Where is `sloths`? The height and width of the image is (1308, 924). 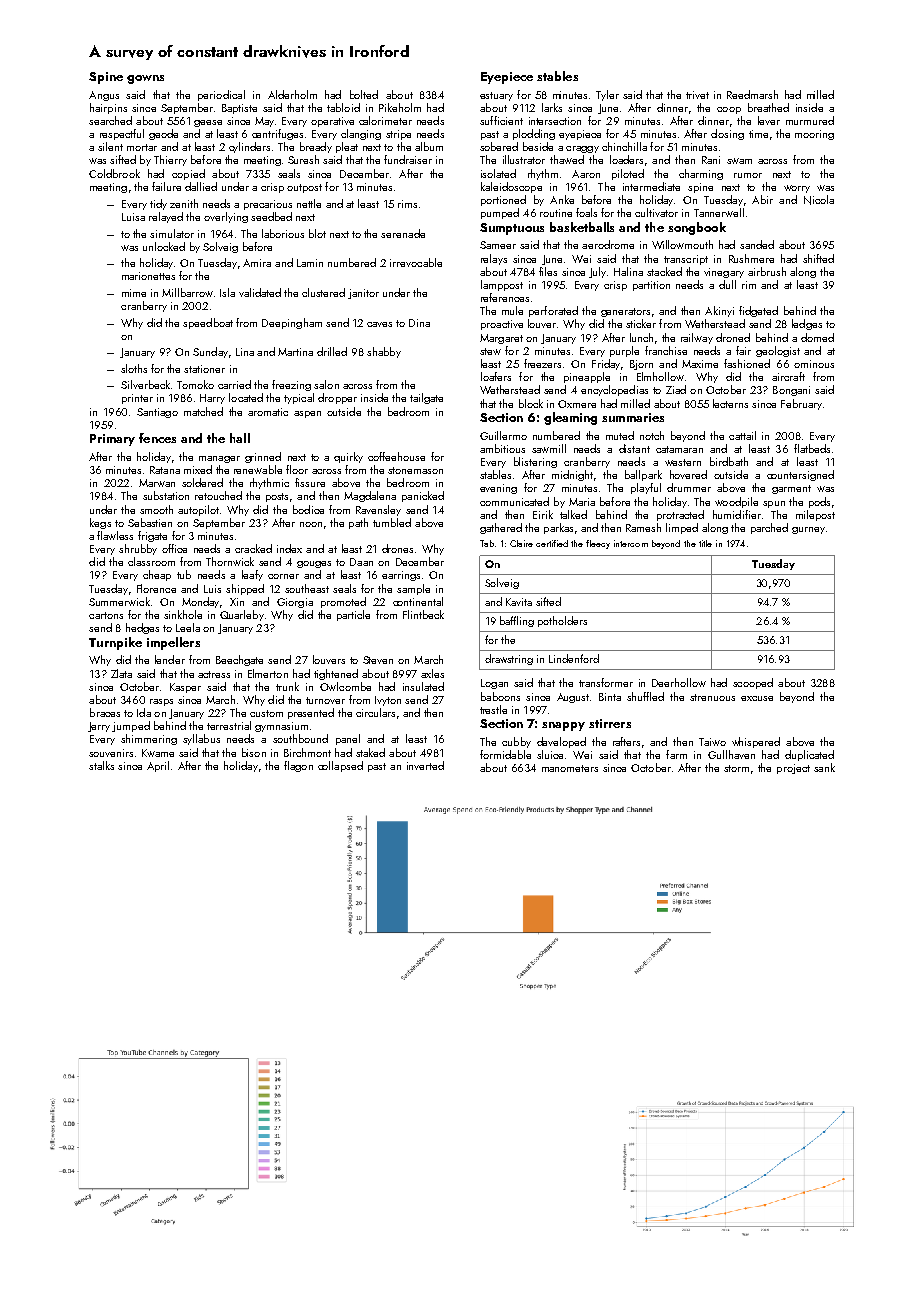
sloths is located at coordinates (134, 368).
